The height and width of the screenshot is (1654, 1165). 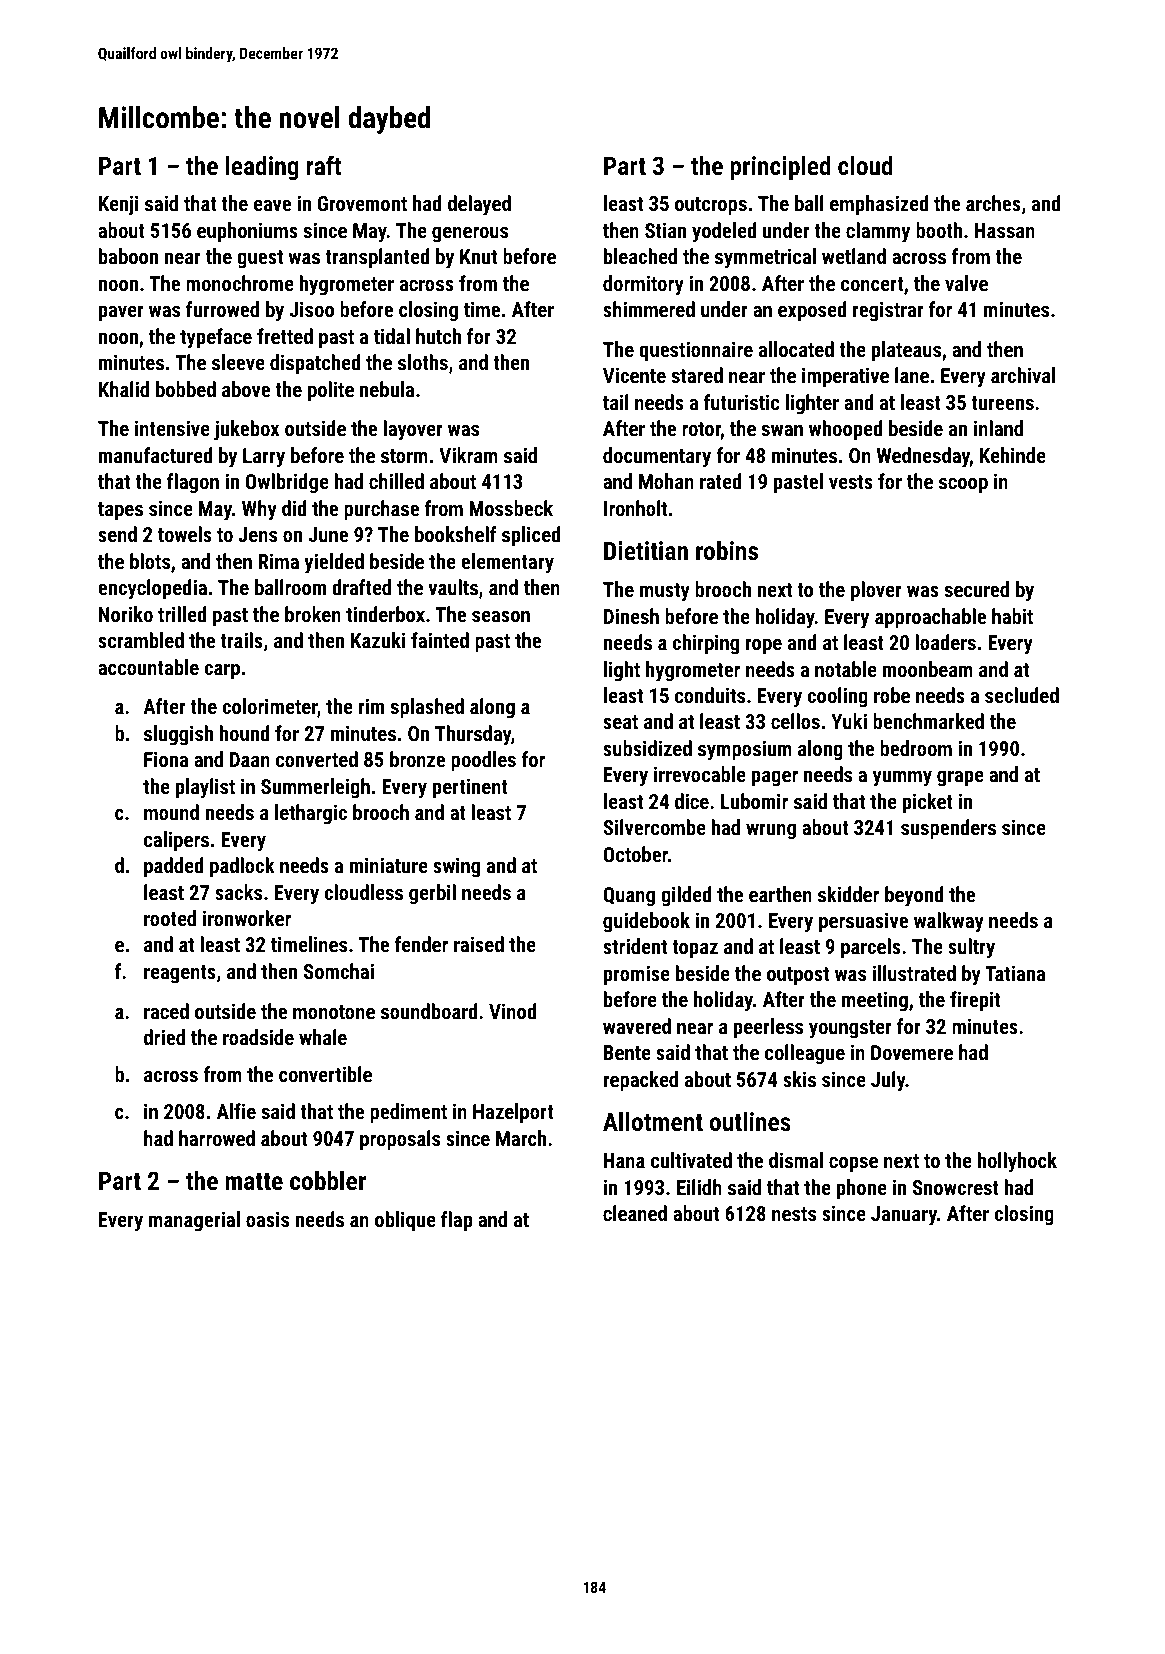 What do you see at coordinates (257, 534) in the screenshot?
I see `Jens` at bounding box center [257, 534].
